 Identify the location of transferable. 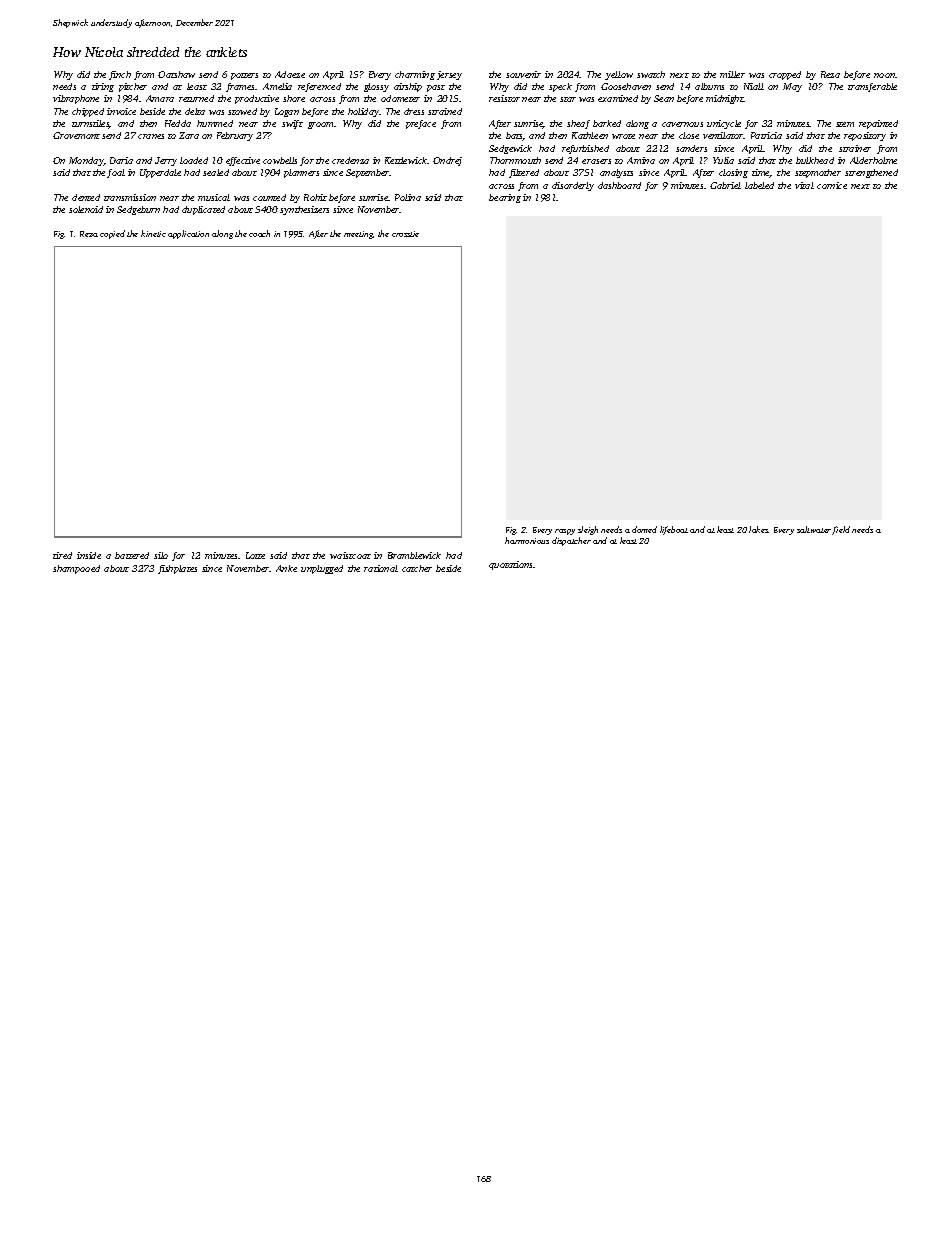
(872, 87).
